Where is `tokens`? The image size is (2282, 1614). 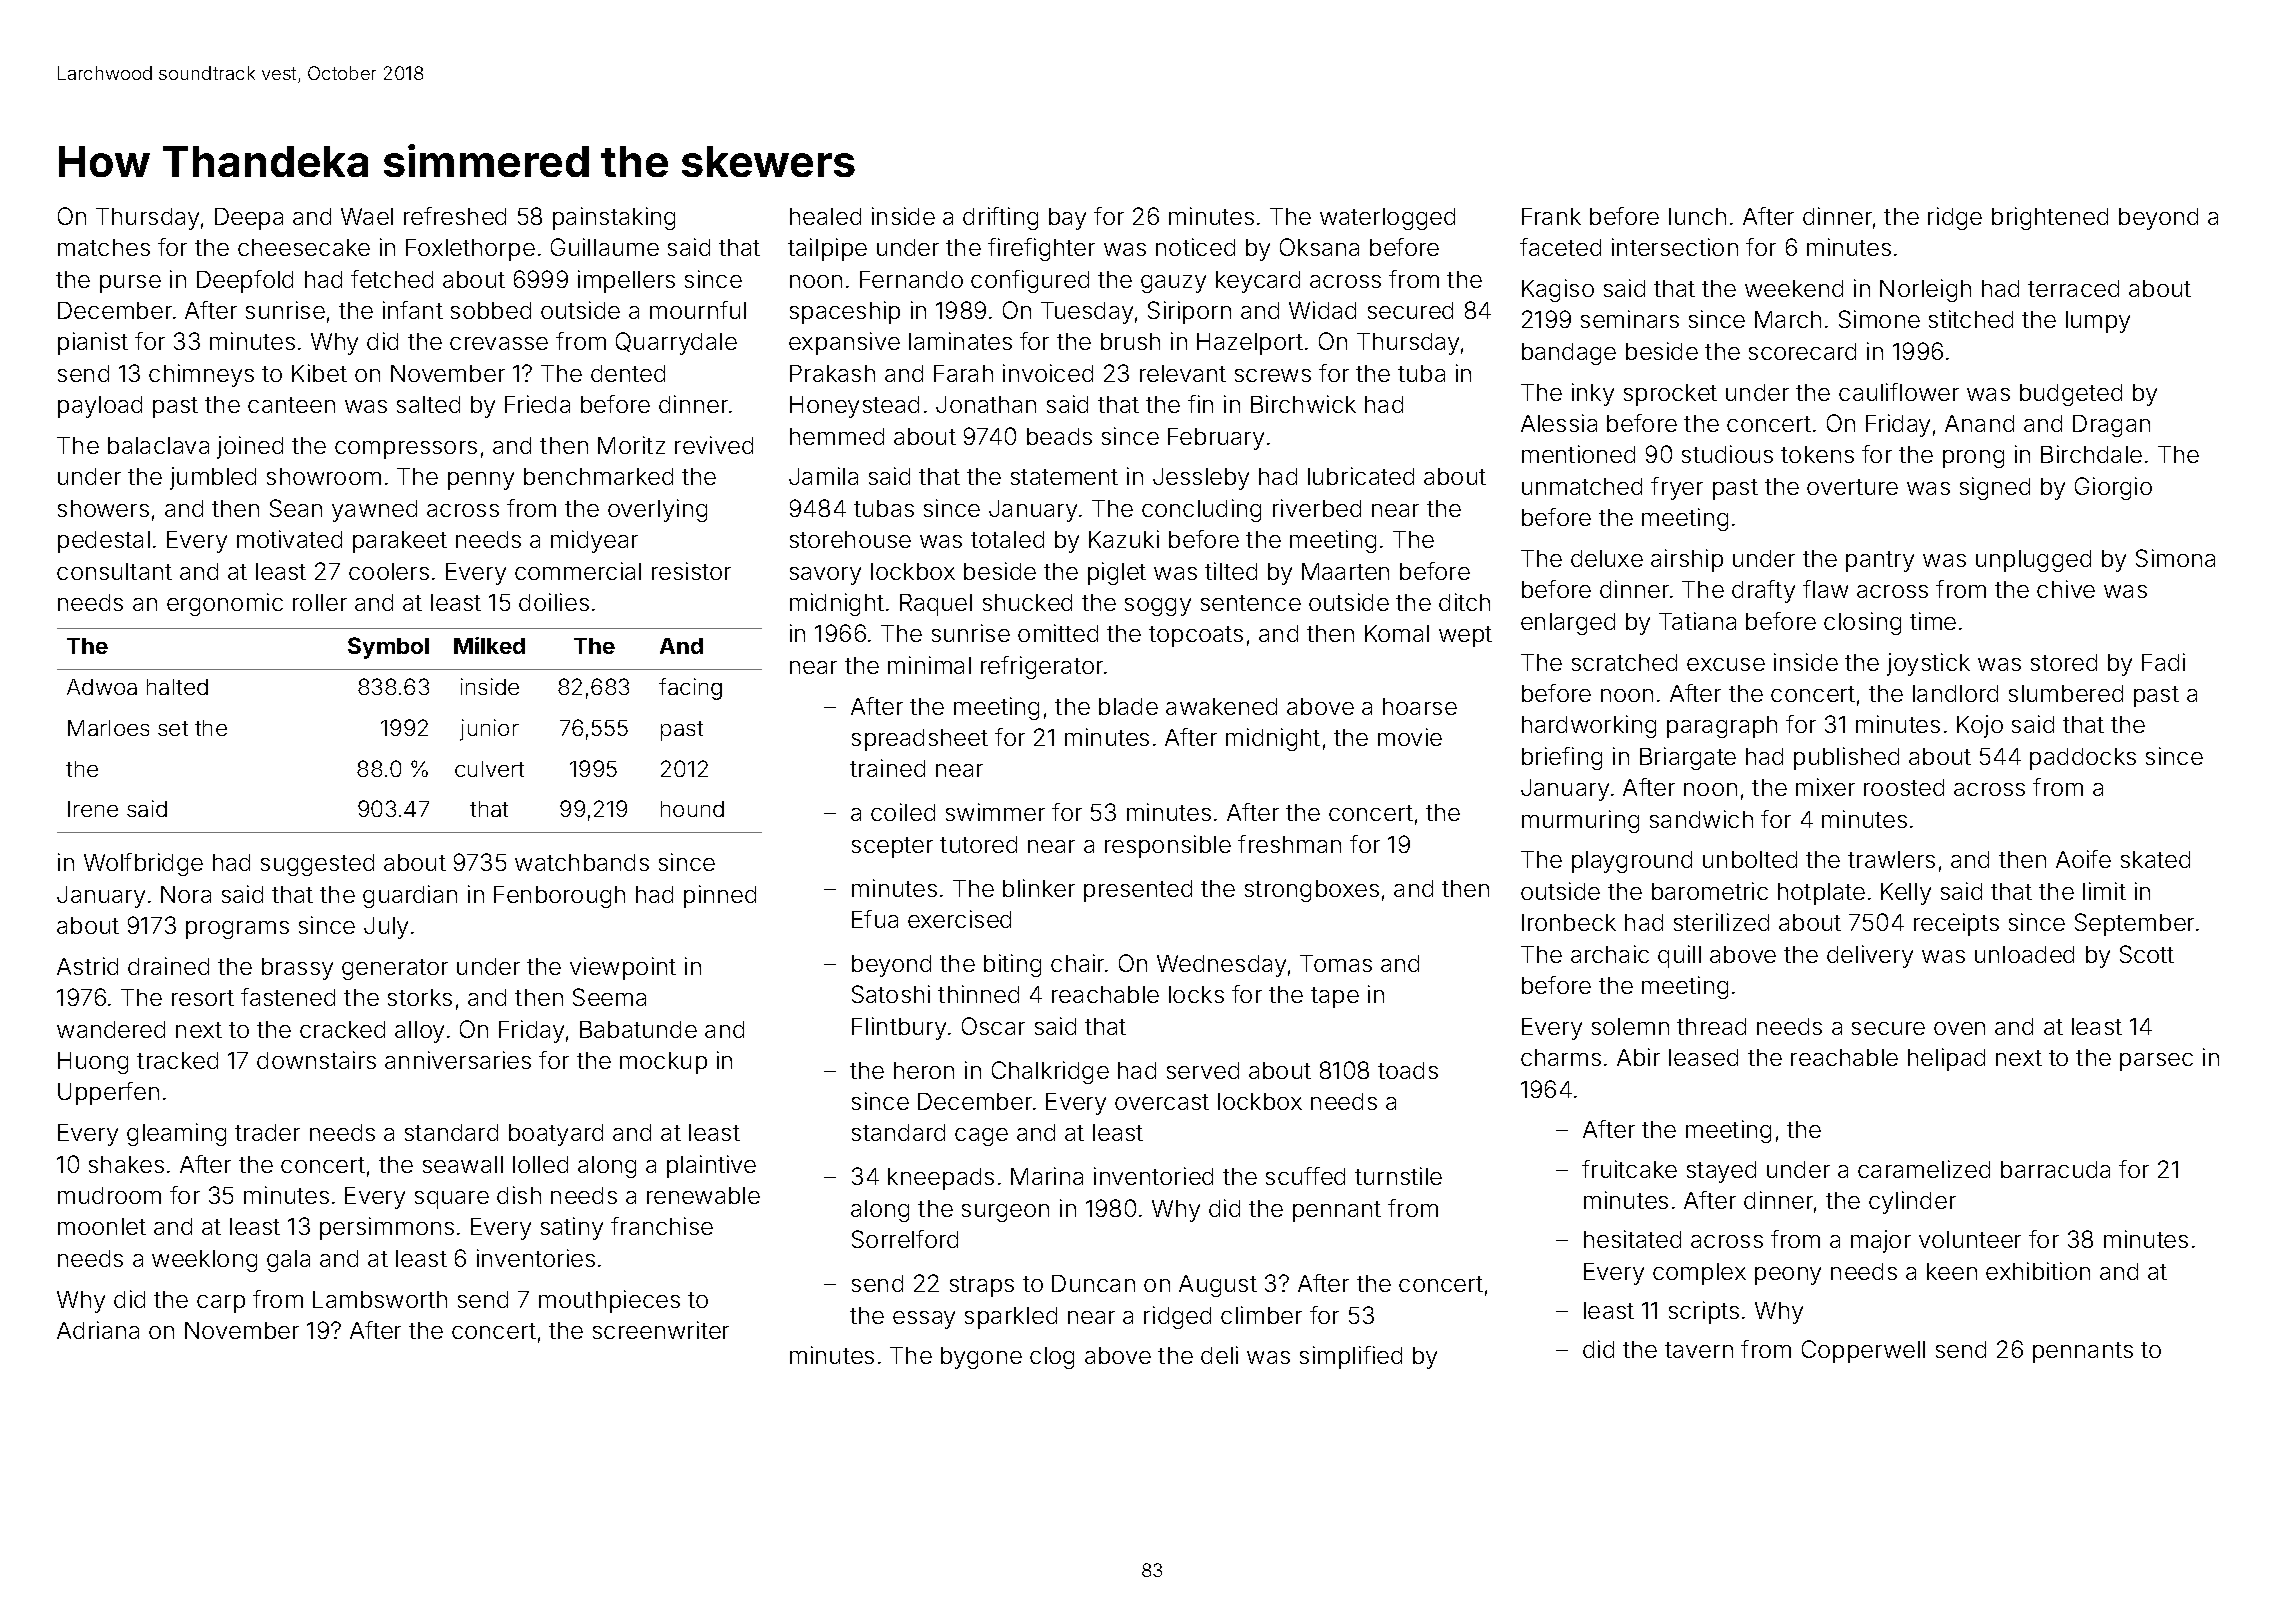
tokens is located at coordinates (1817, 454).
